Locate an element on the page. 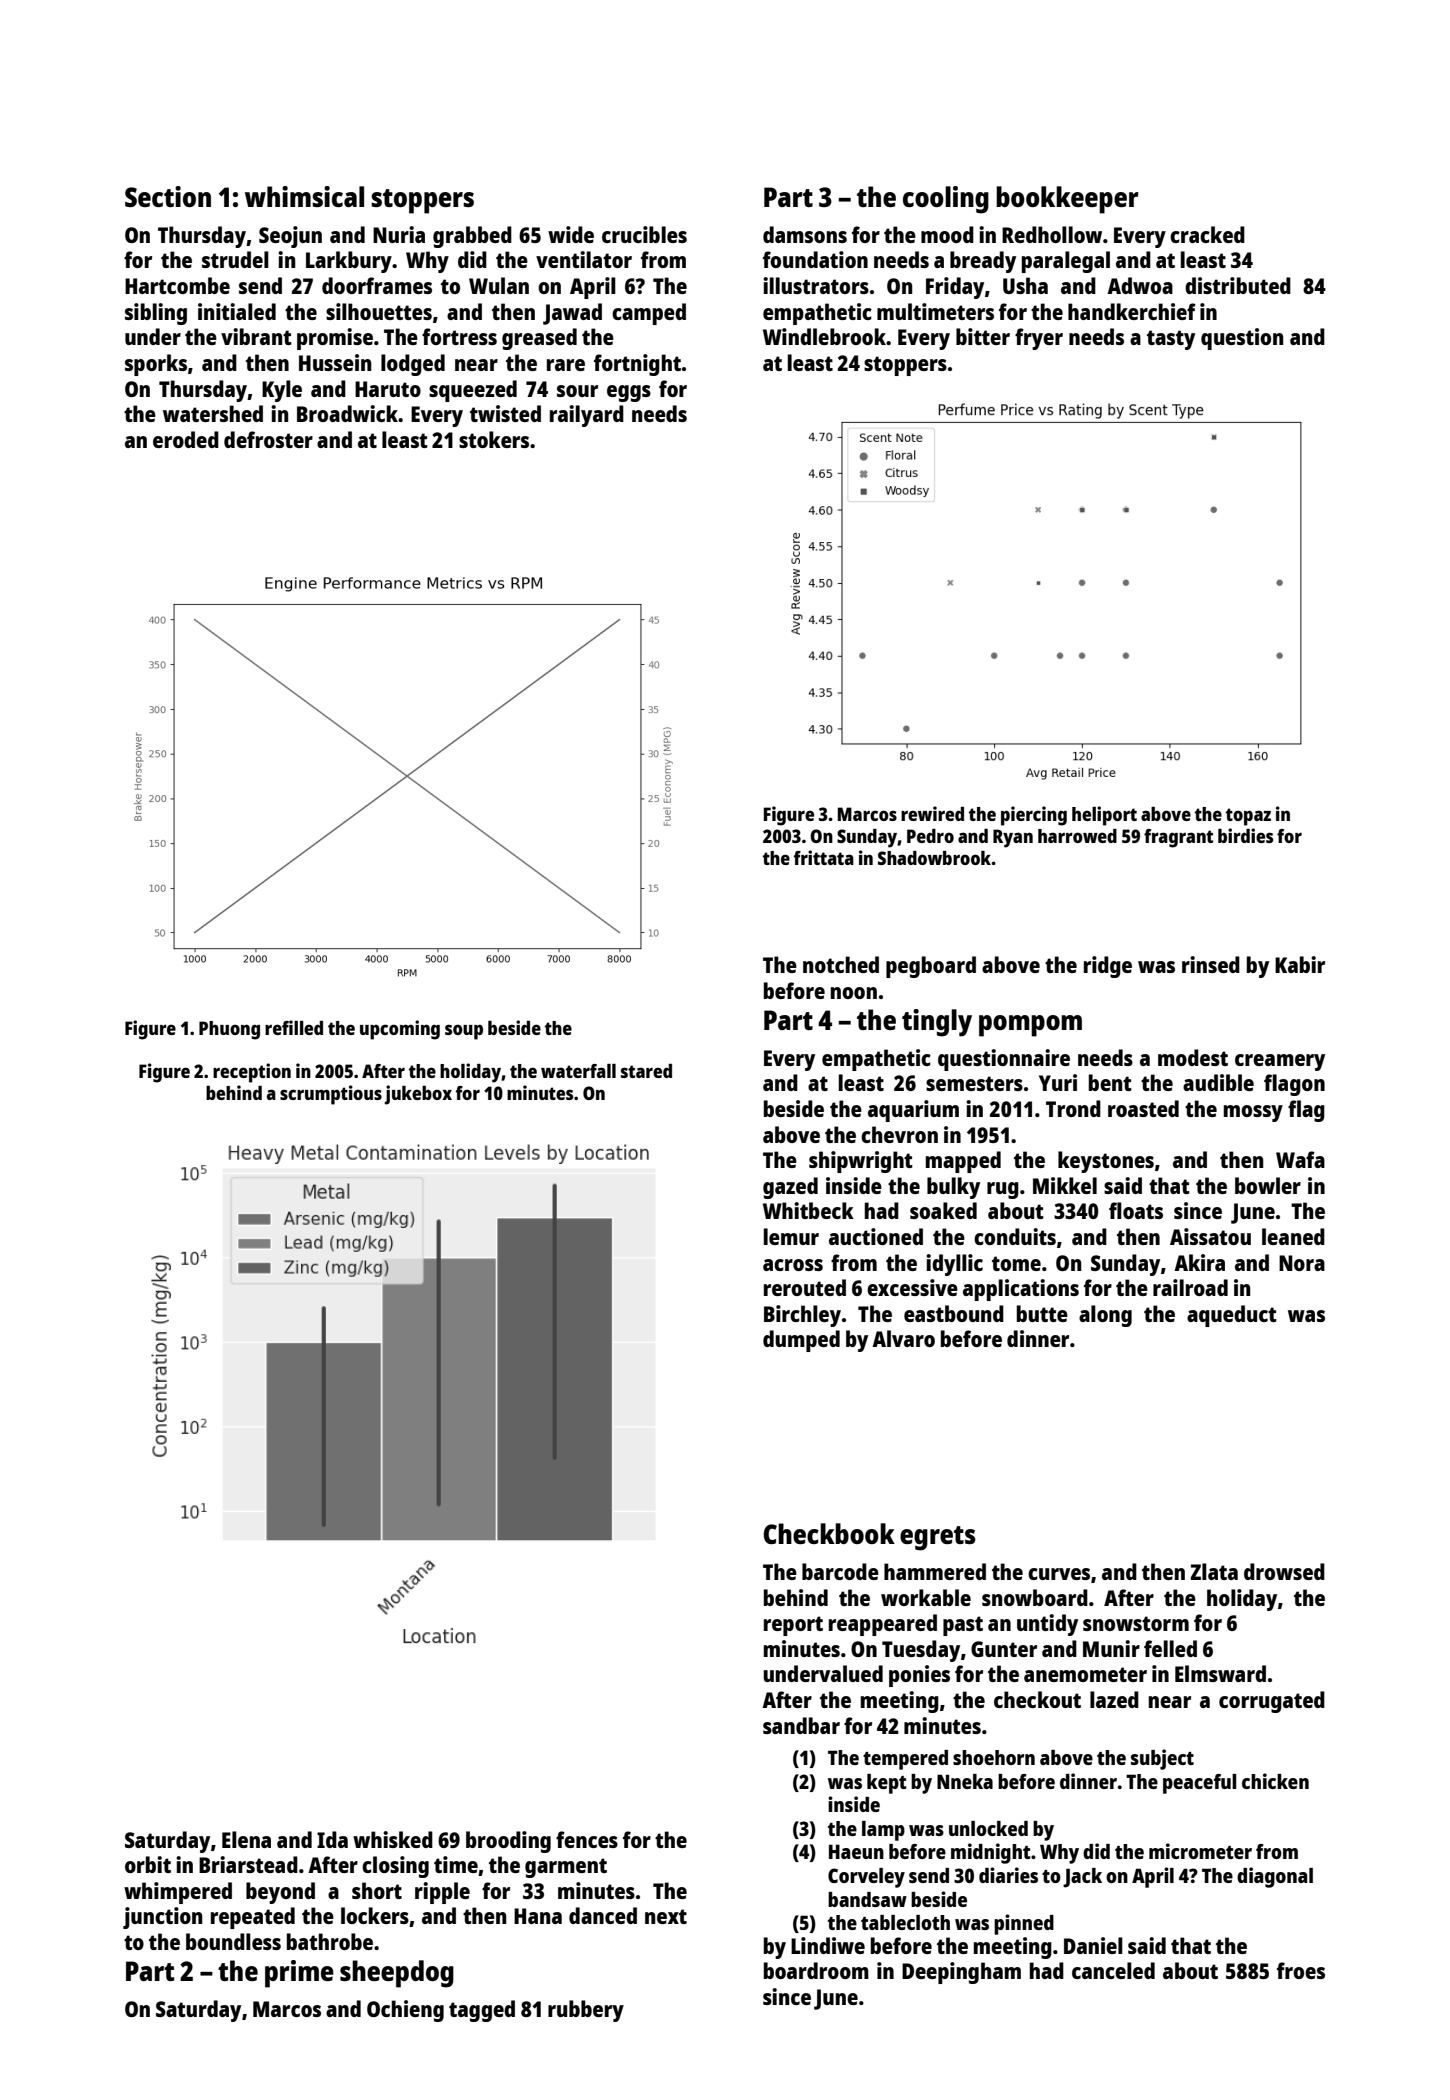 Image resolution: width=1450 pixels, height=2100 pixels. tasty is located at coordinates (1171, 340).
